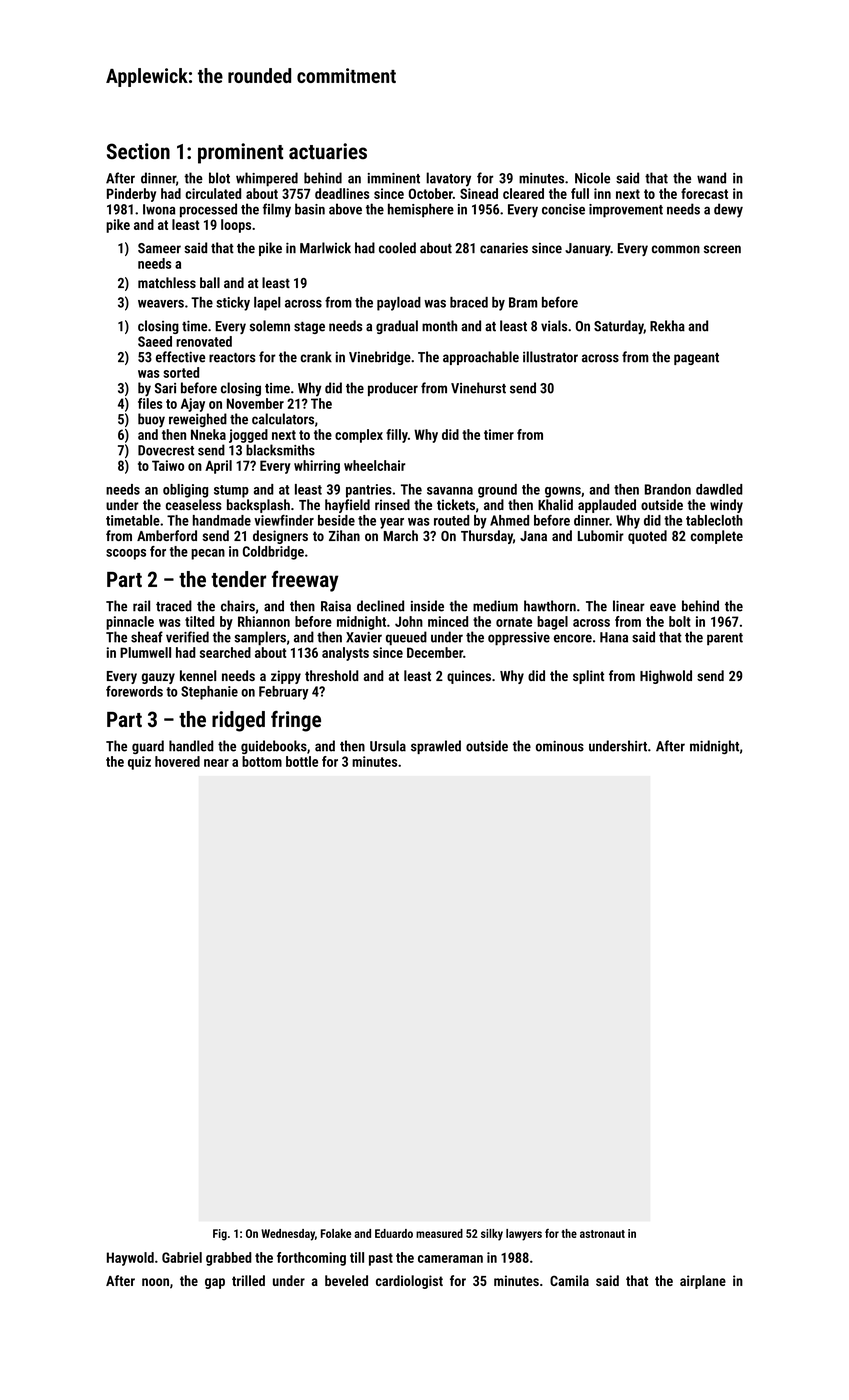 This image has width=849, height=1400. I want to click on noon, so click(155, 1282).
